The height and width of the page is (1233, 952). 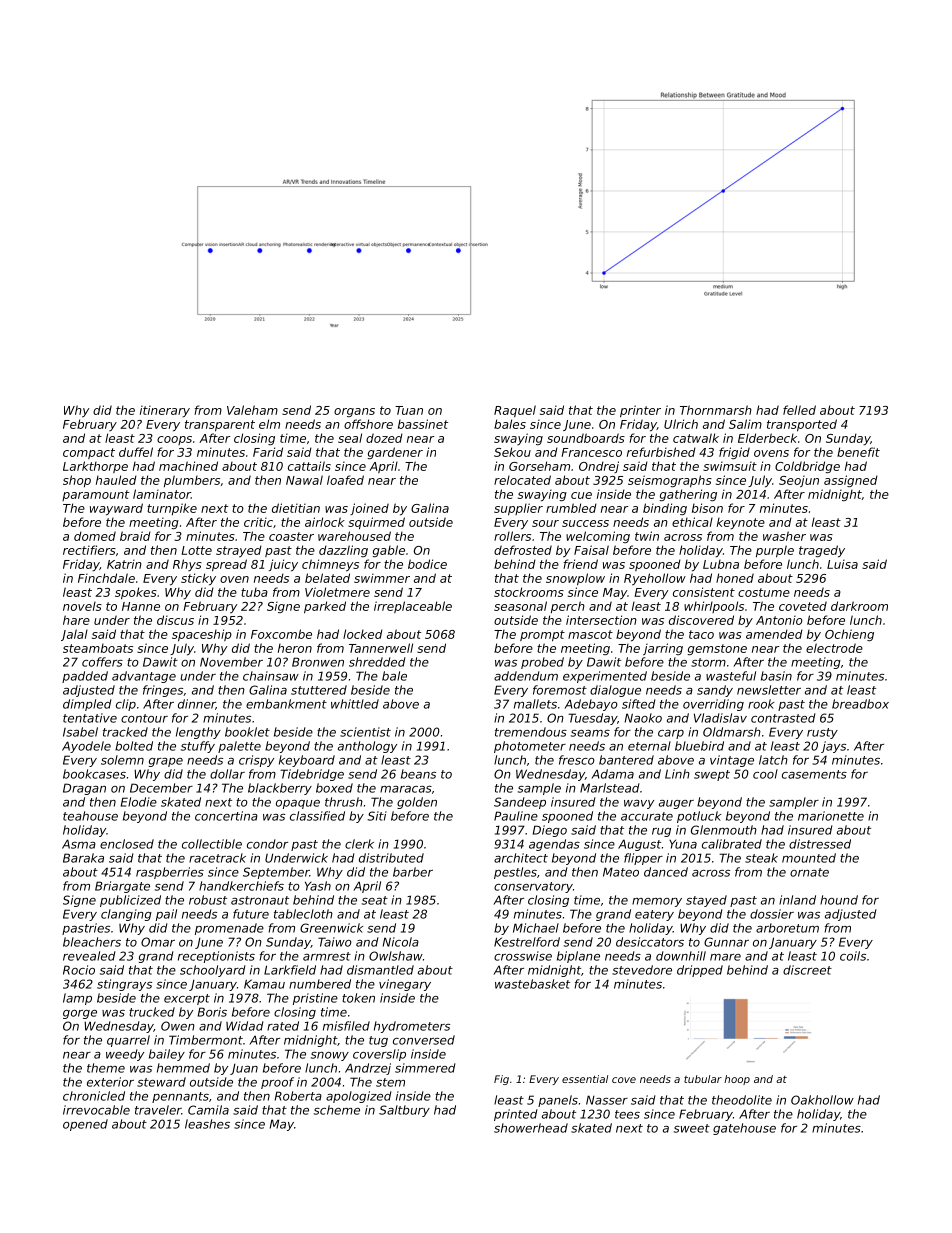 What do you see at coordinates (423, 424) in the page?
I see `bassinet` at bounding box center [423, 424].
